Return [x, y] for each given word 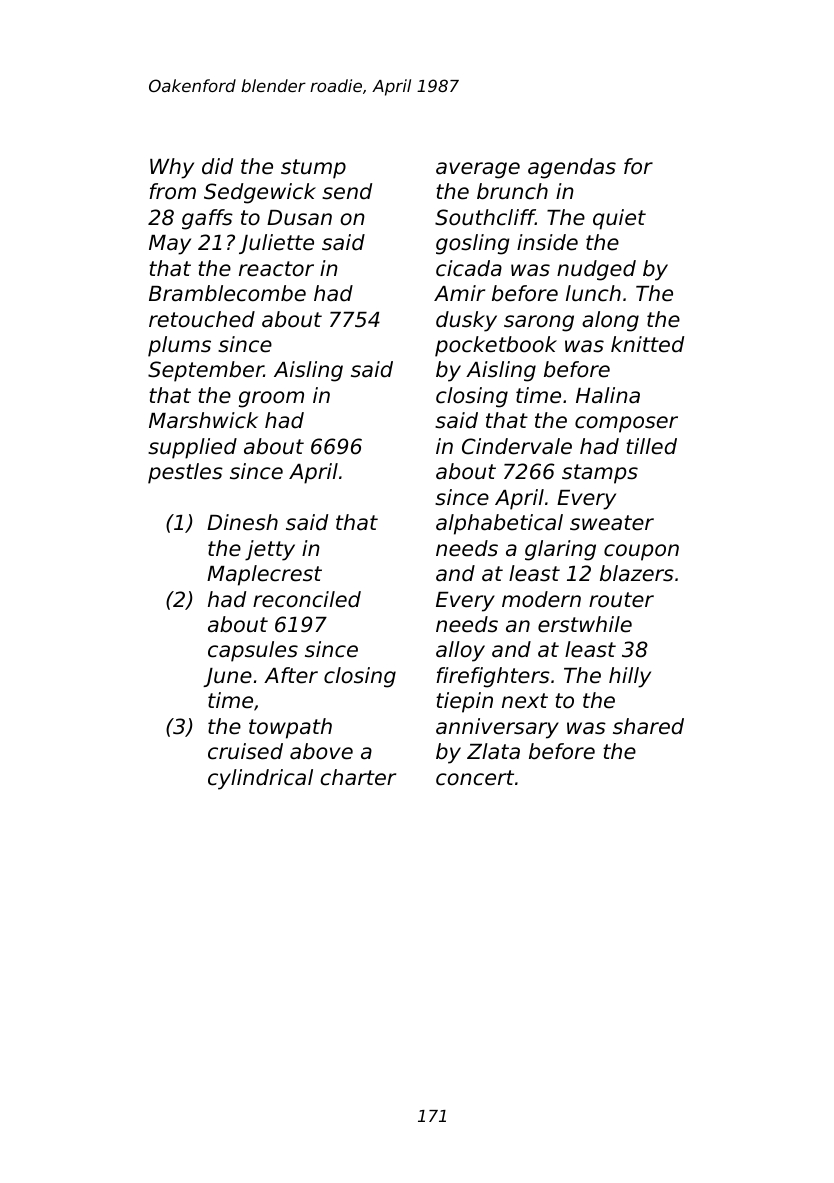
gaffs [207, 219]
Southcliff [485, 217]
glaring [560, 550]
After [291, 675]
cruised [245, 751]
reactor [276, 269]
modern [541, 599]
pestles [185, 473]
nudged [596, 270]
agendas [572, 168]
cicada [469, 268]
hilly [630, 677]
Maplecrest [264, 575]
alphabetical [499, 524]
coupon [641, 552]
